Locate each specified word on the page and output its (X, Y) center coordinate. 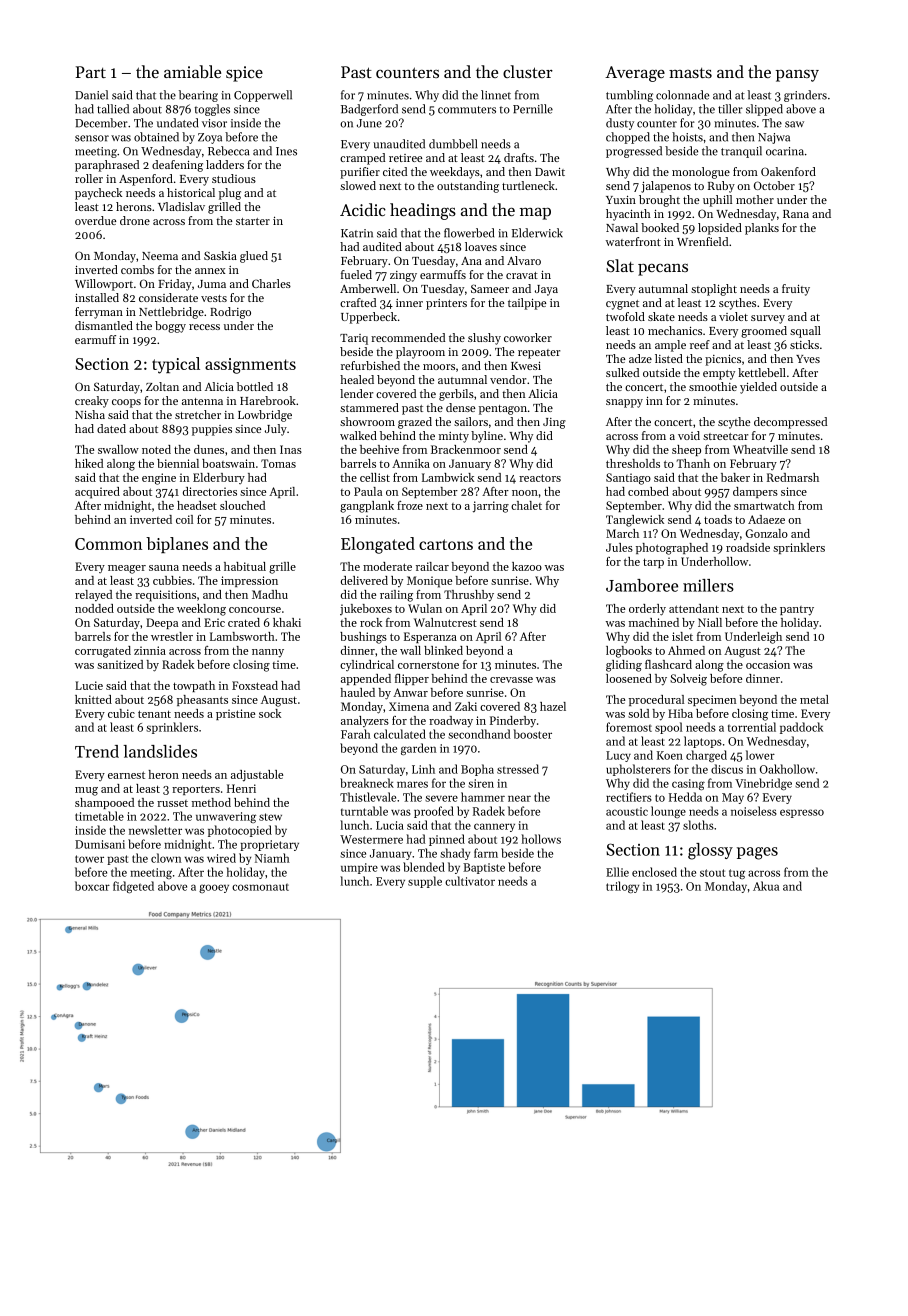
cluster (528, 71)
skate (661, 316)
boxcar (92, 886)
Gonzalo (766, 533)
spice (244, 74)
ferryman (99, 313)
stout (712, 873)
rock (371, 622)
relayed (93, 595)
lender (356, 393)
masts (690, 73)
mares (412, 784)
